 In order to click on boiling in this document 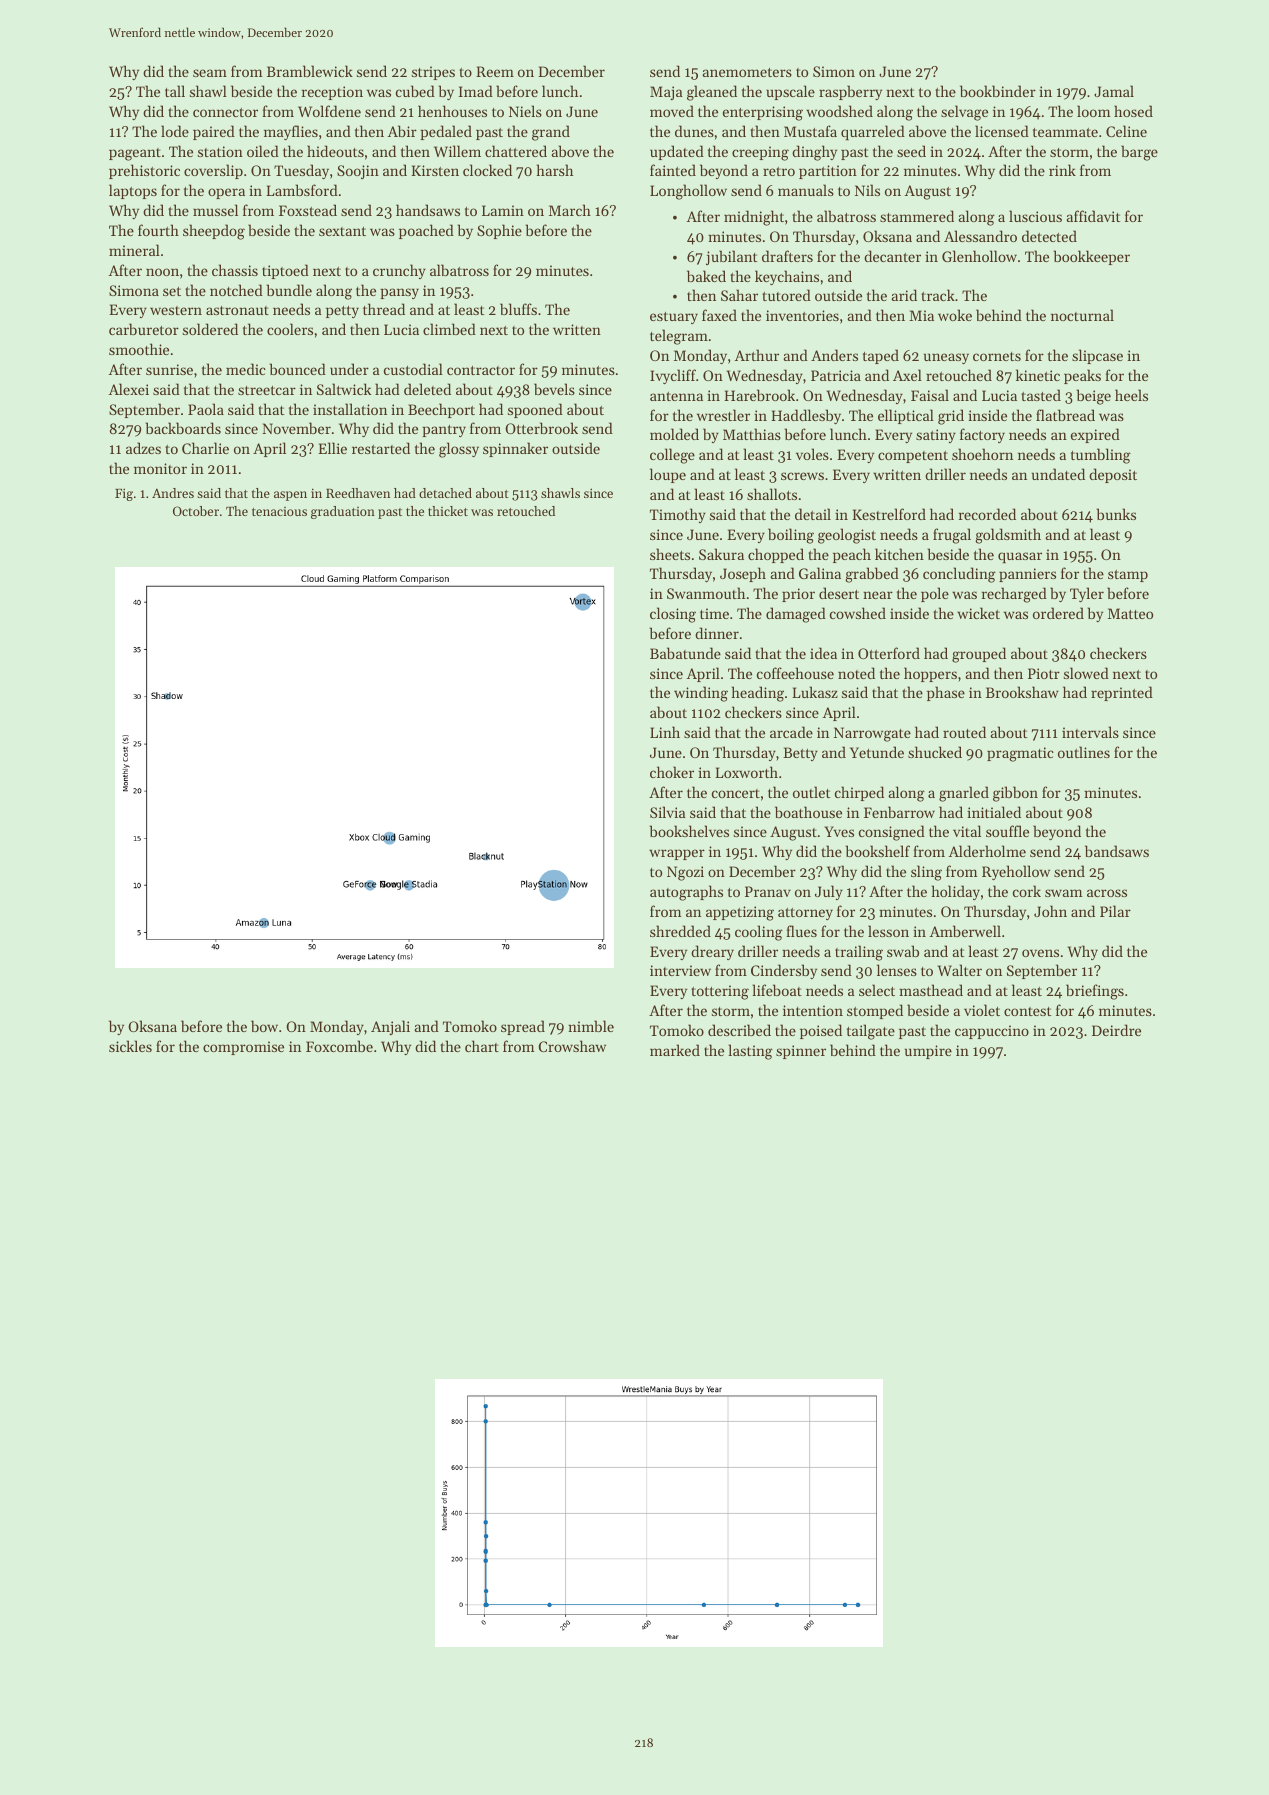, I will do `click(791, 536)`.
